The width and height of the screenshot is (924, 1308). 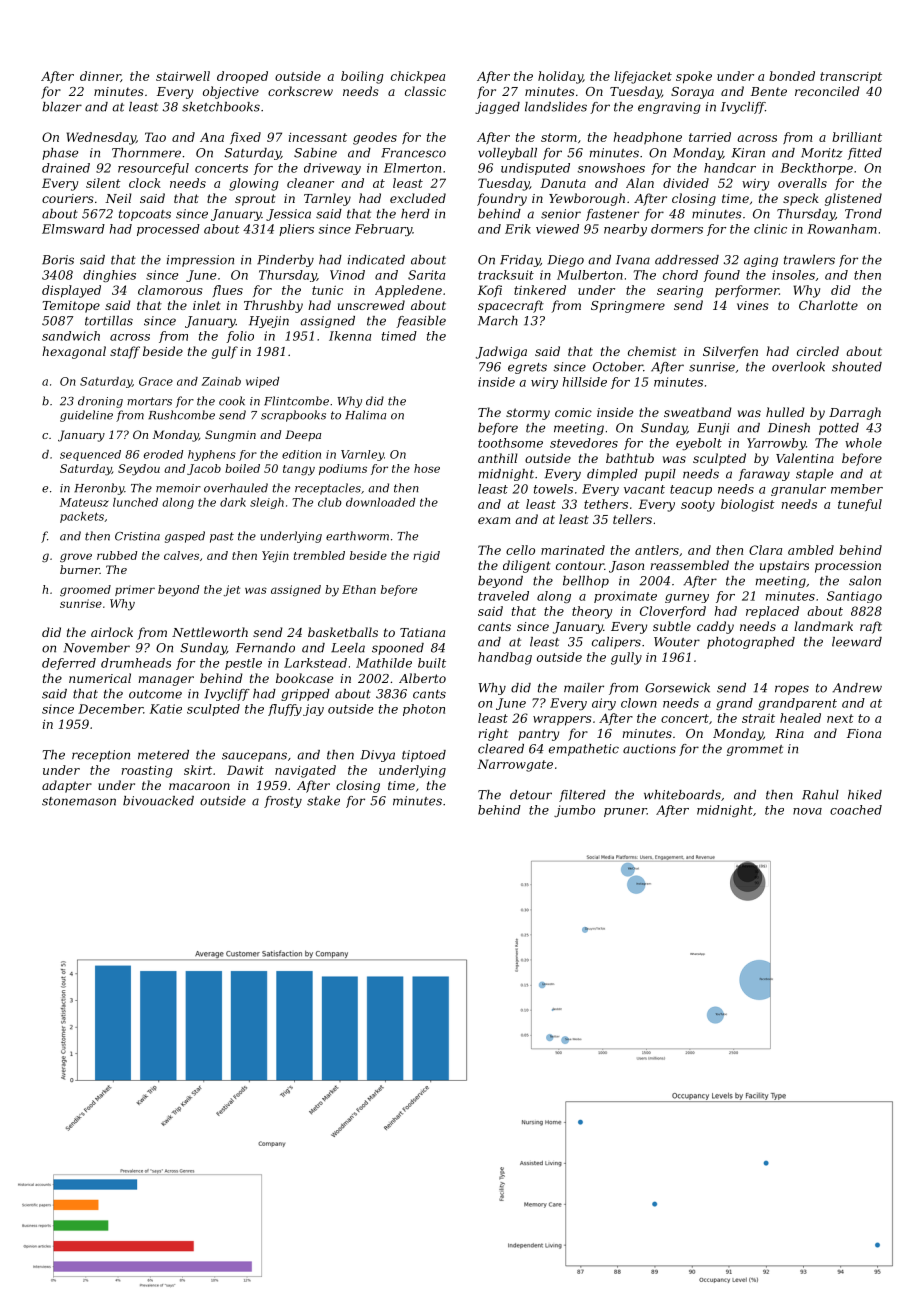 I want to click on holiday, so click(x=560, y=77).
